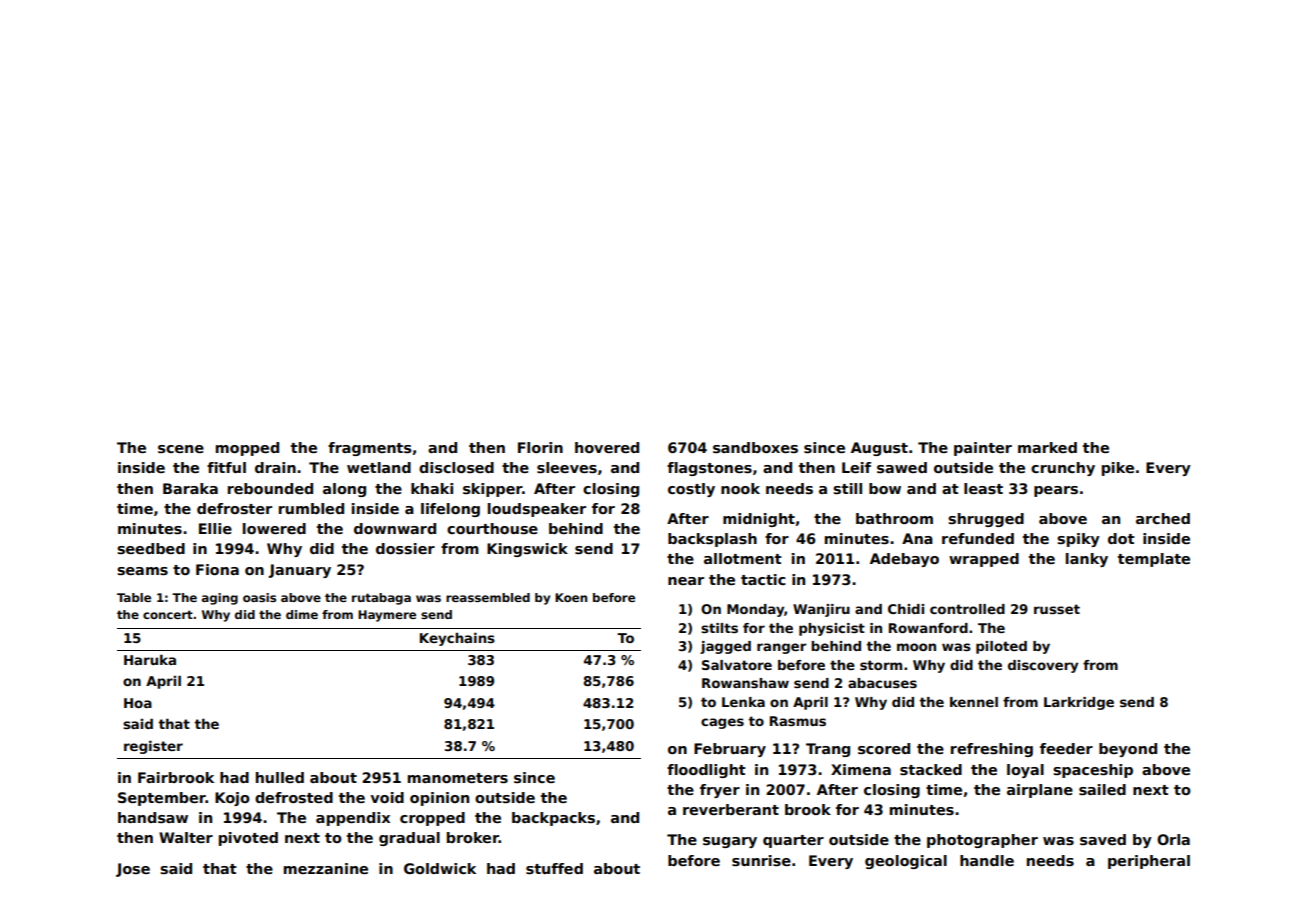  I want to click on Haruka, so click(150, 660).
